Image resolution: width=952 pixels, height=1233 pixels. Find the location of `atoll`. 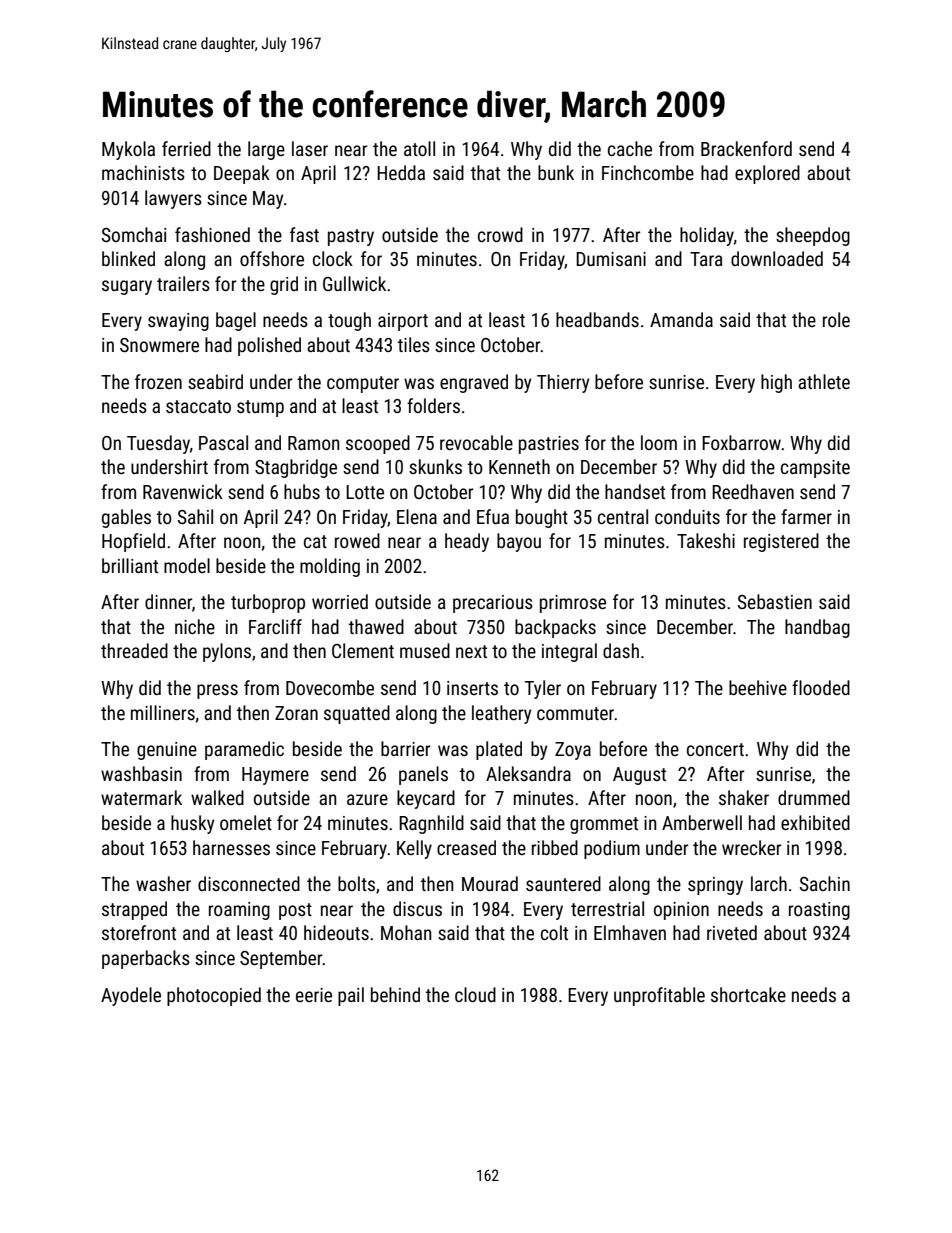

atoll is located at coordinates (419, 148).
